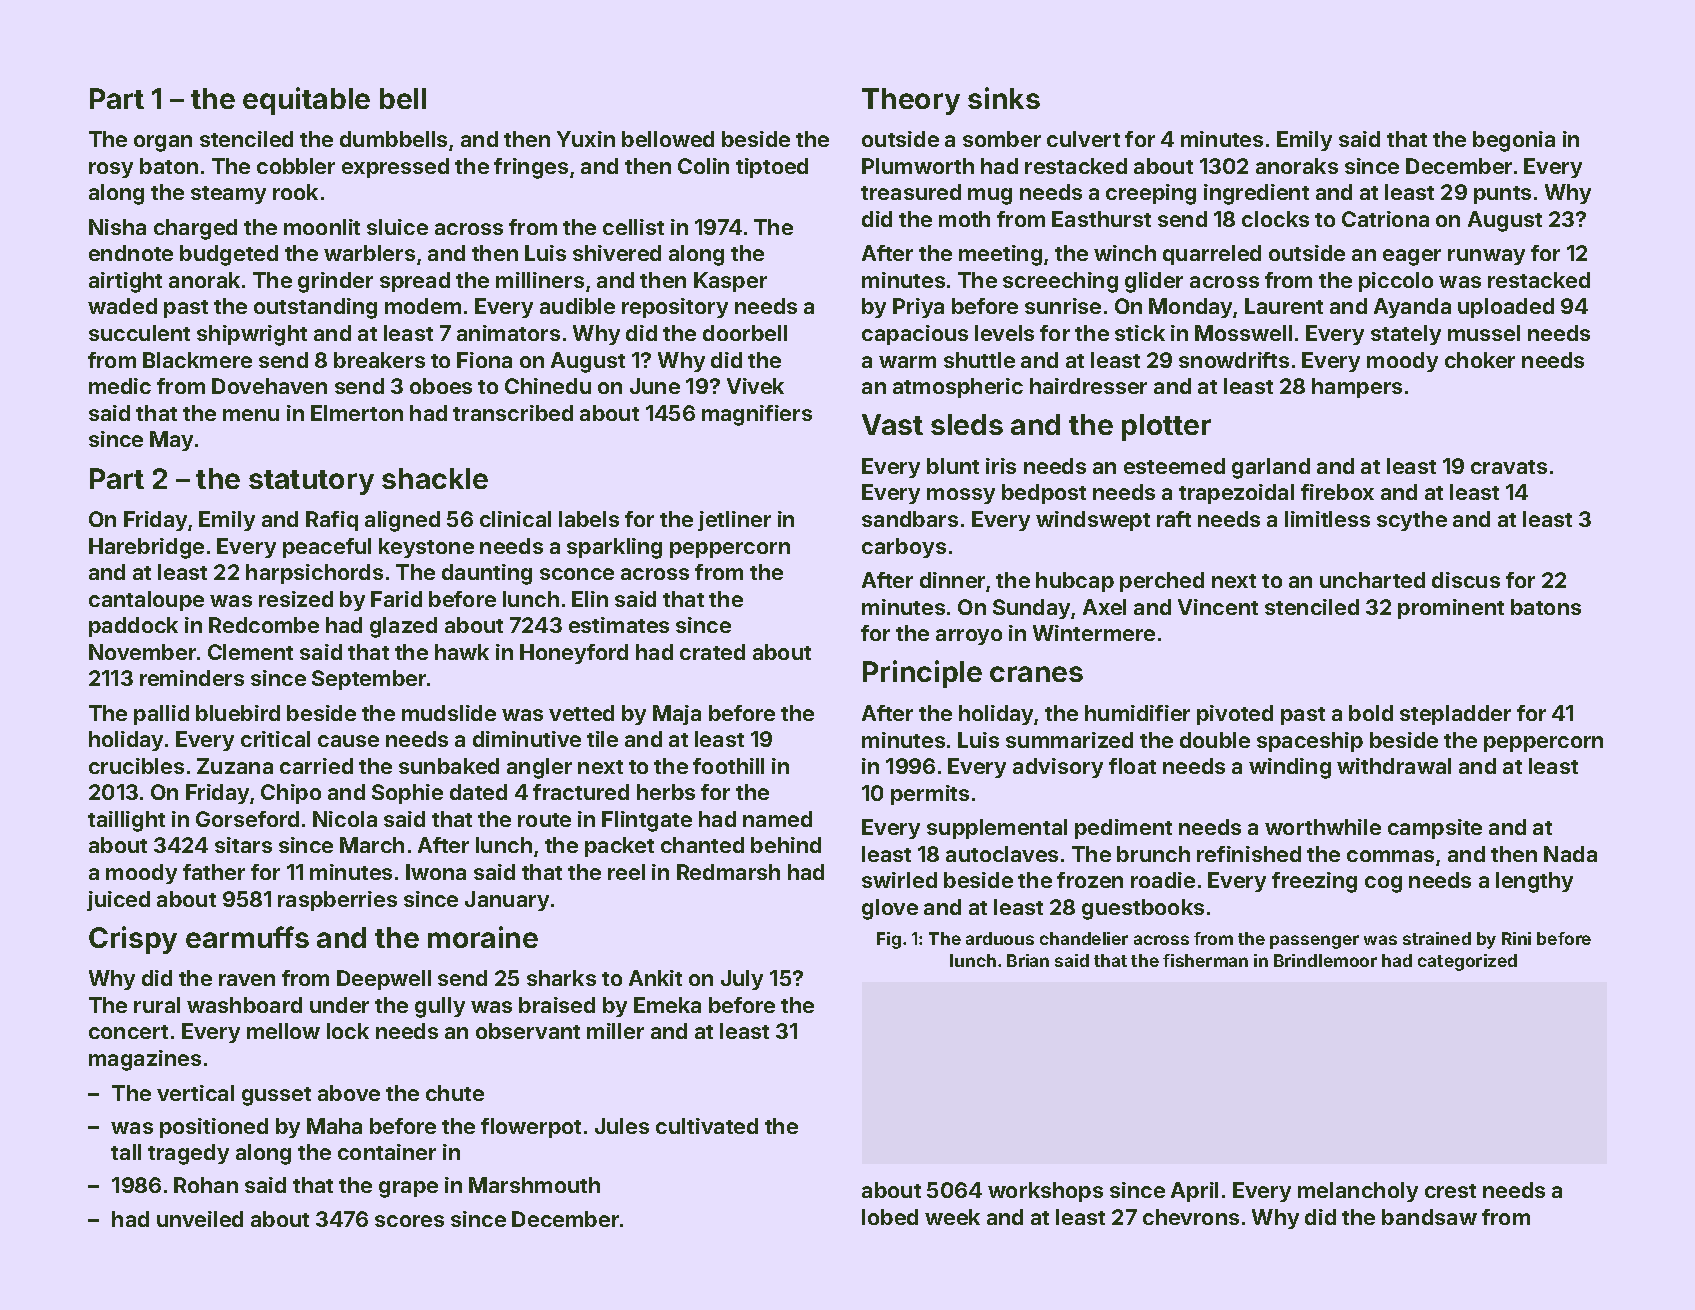 The width and height of the screenshot is (1695, 1310). Describe the element at coordinates (890, 1217) in the screenshot. I see `lobed` at that location.
